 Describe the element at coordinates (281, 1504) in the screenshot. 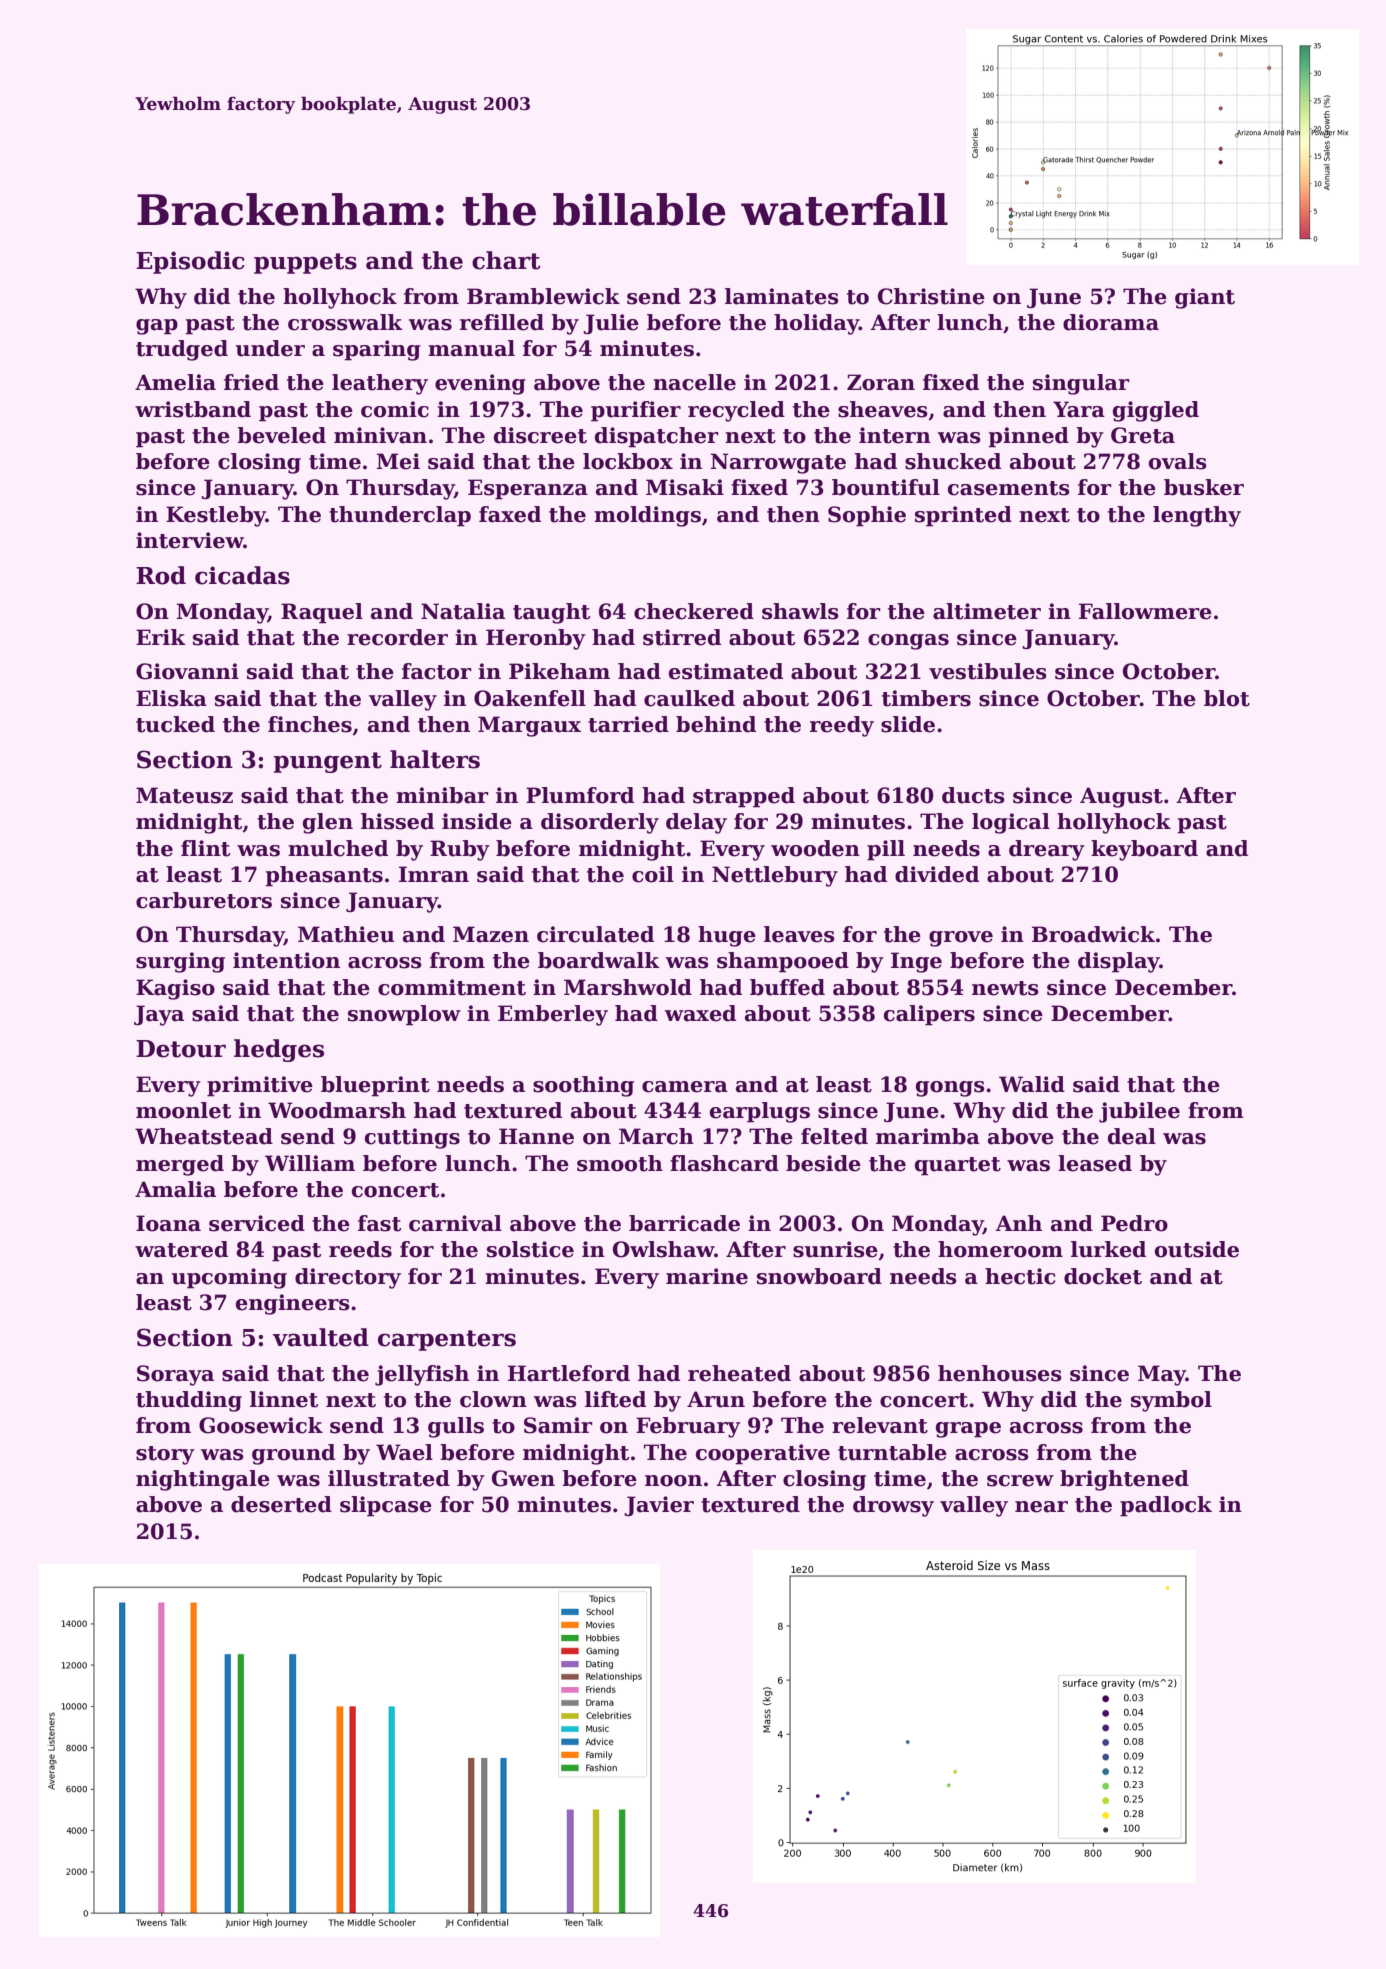

I see `deserted` at that location.
